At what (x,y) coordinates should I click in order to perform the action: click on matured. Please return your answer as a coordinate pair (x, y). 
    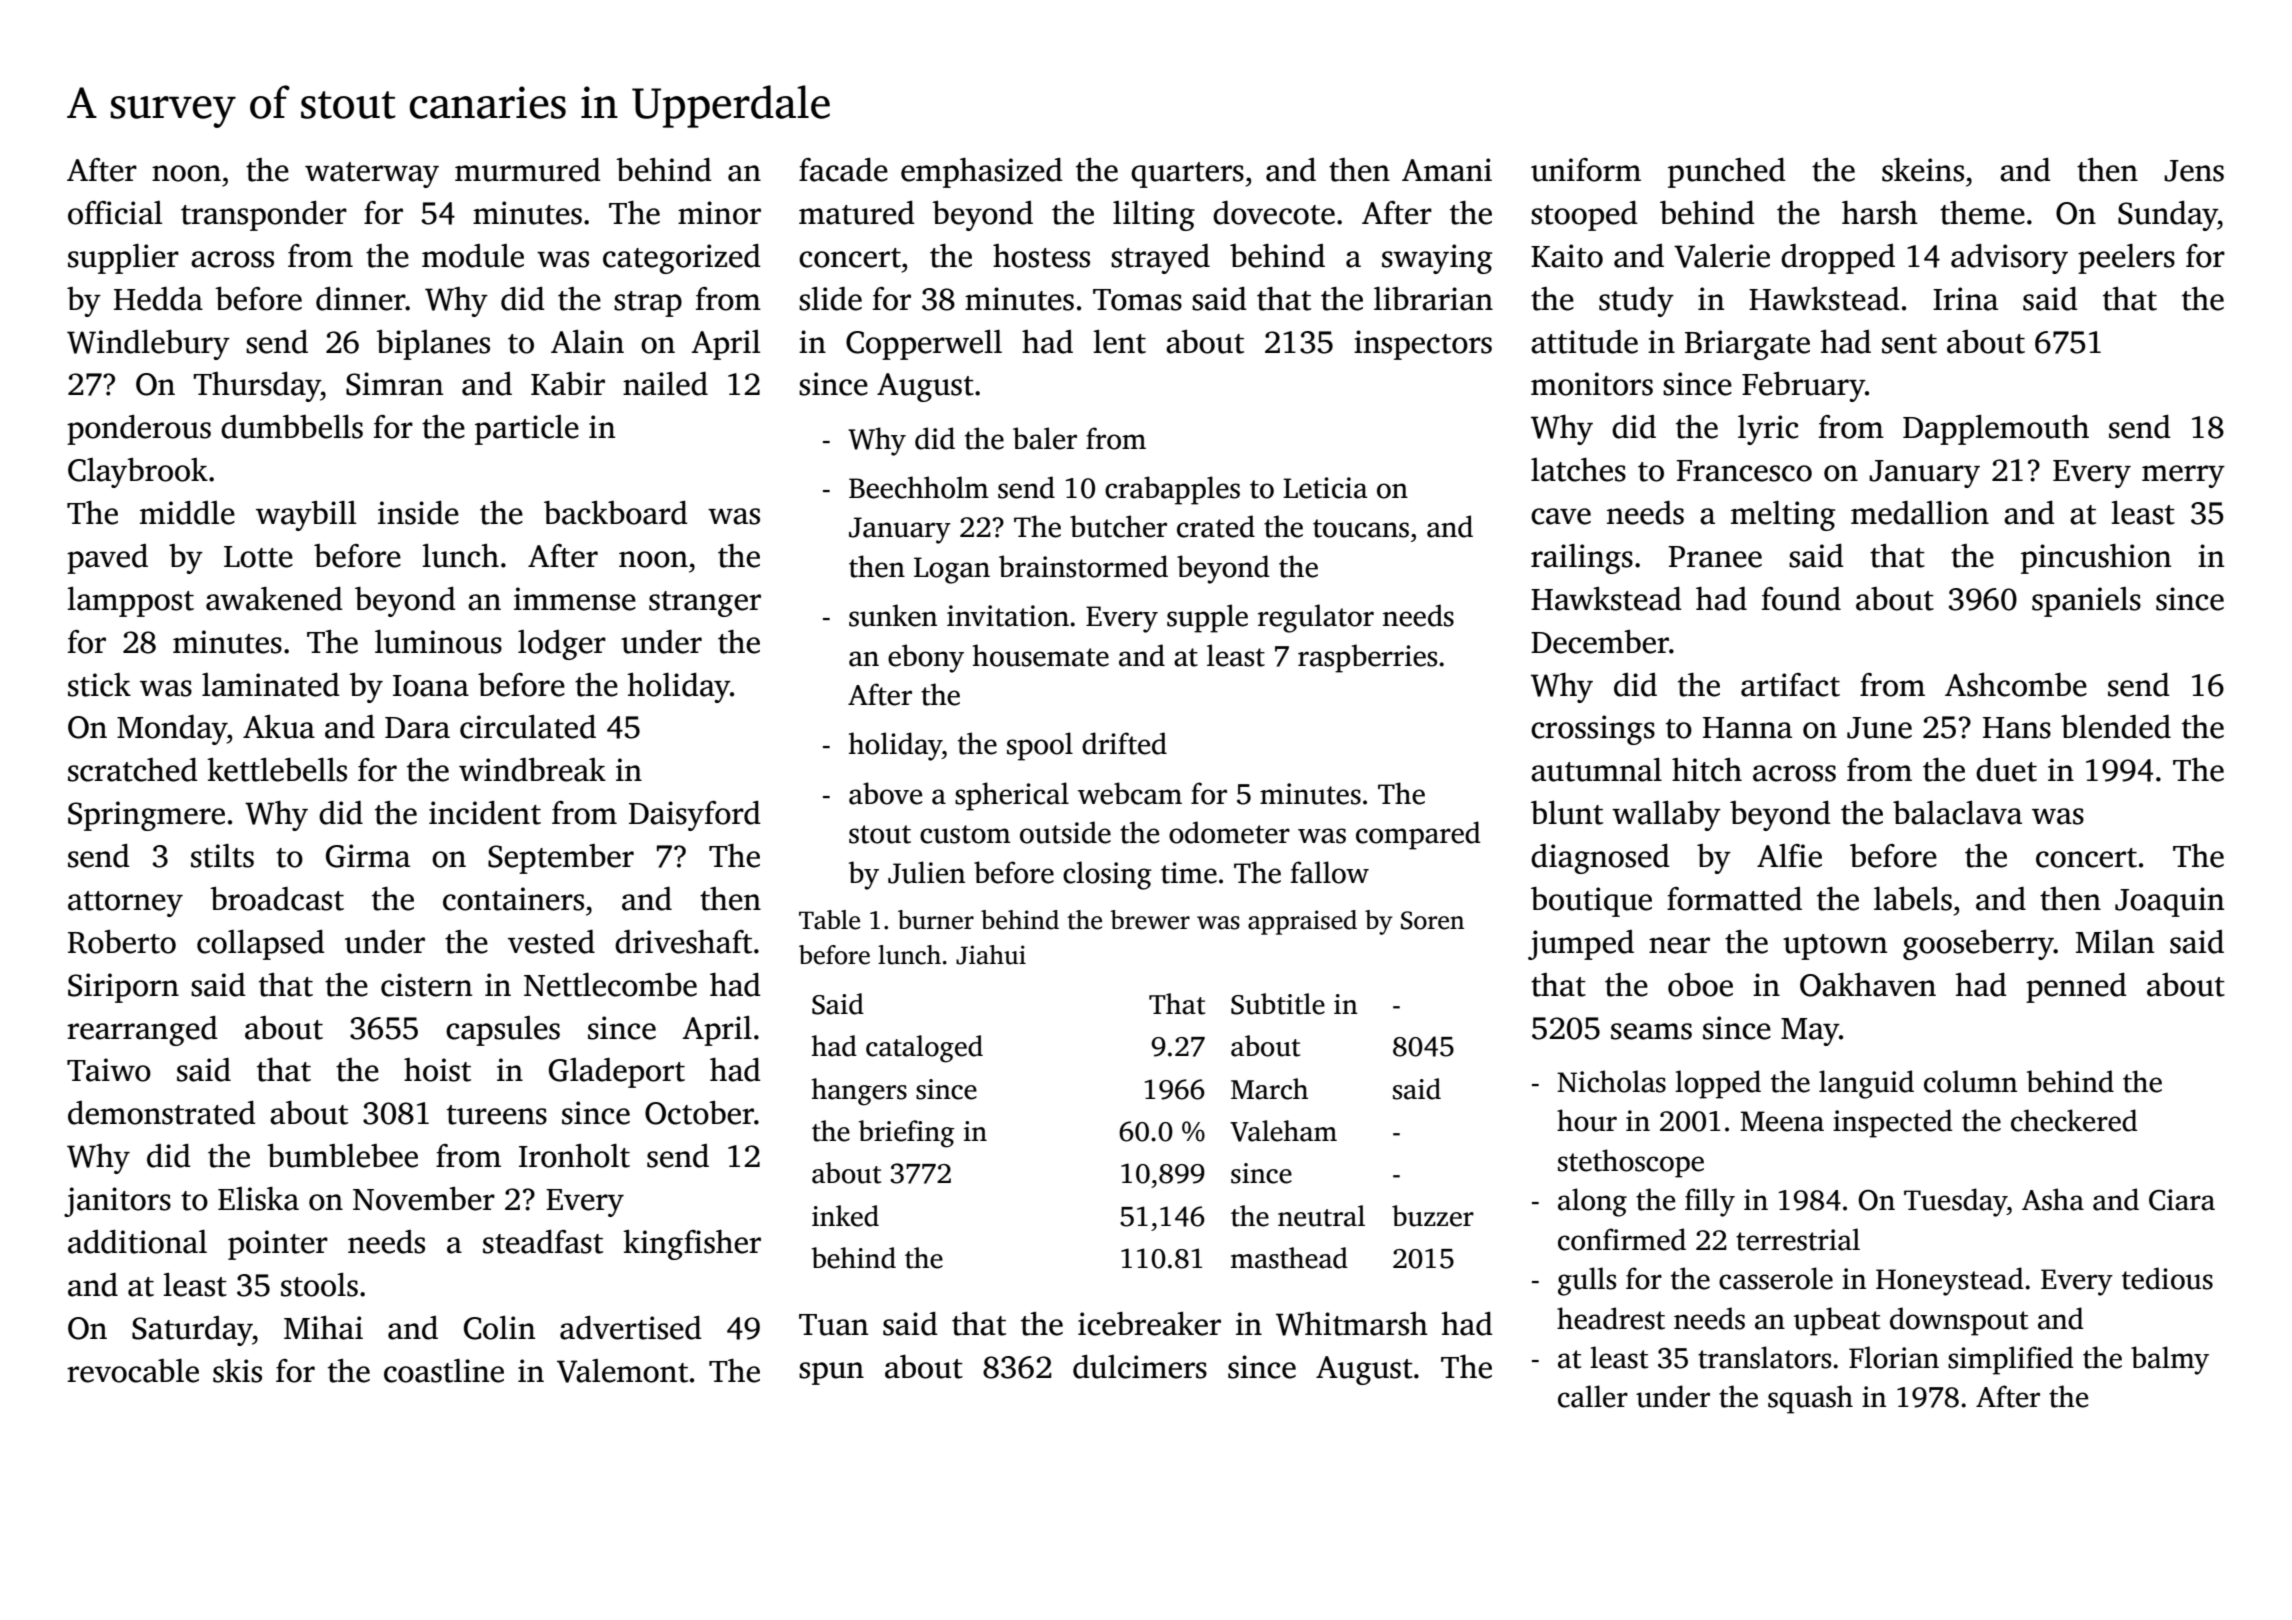
    Looking at the image, I should click on (857, 213).
